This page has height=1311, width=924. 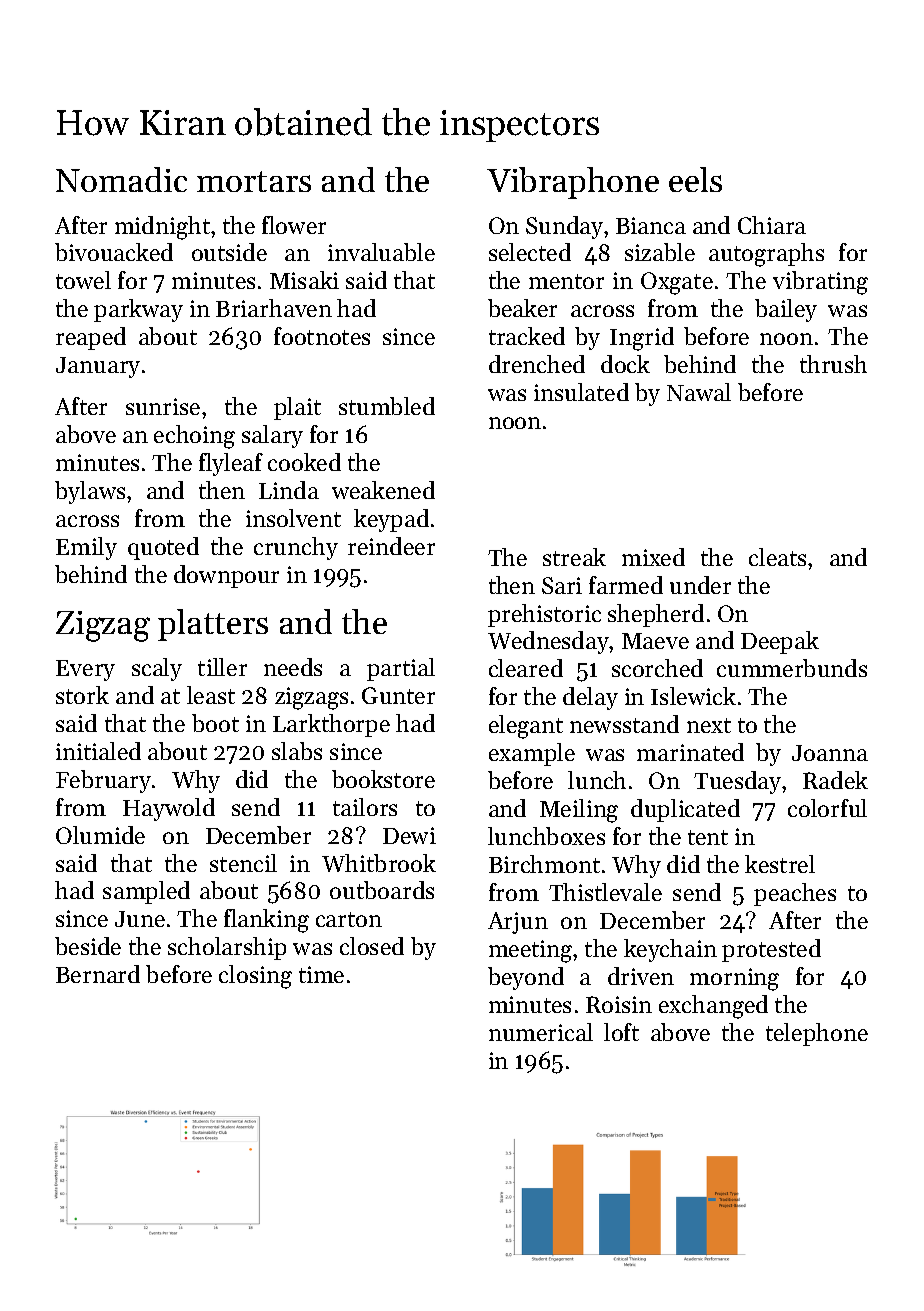 What do you see at coordinates (777, 557) in the page?
I see `cleats` at bounding box center [777, 557].
